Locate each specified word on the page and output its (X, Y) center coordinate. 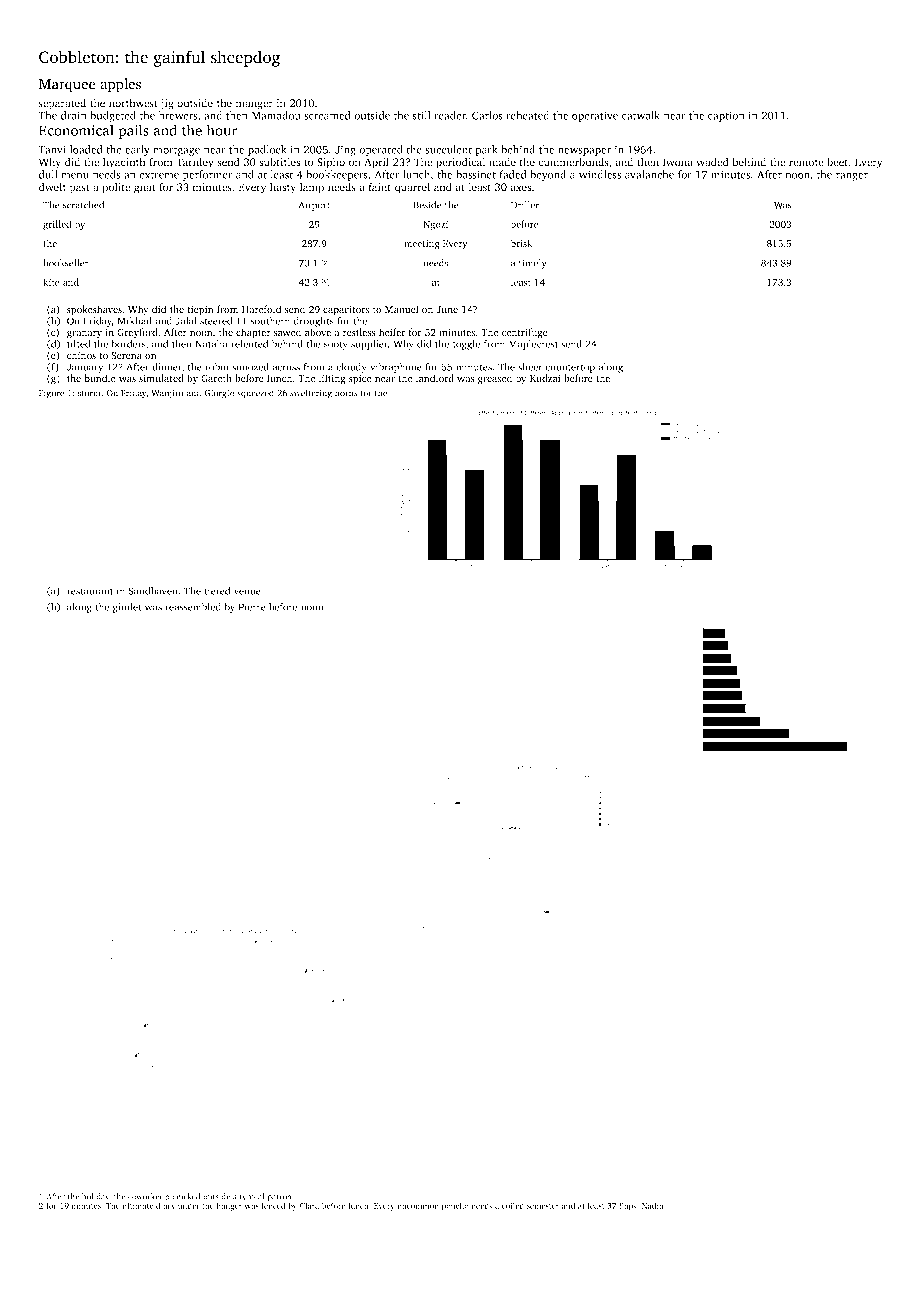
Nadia (652, 1205)
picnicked (182, 1197)
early (137, 150)
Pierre (252, 607)
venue (247, 592)
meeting (422, 245)
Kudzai (545, 378)
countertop (570, 368)
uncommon (418, 1206)
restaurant (90, 591)
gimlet (127, 608)
